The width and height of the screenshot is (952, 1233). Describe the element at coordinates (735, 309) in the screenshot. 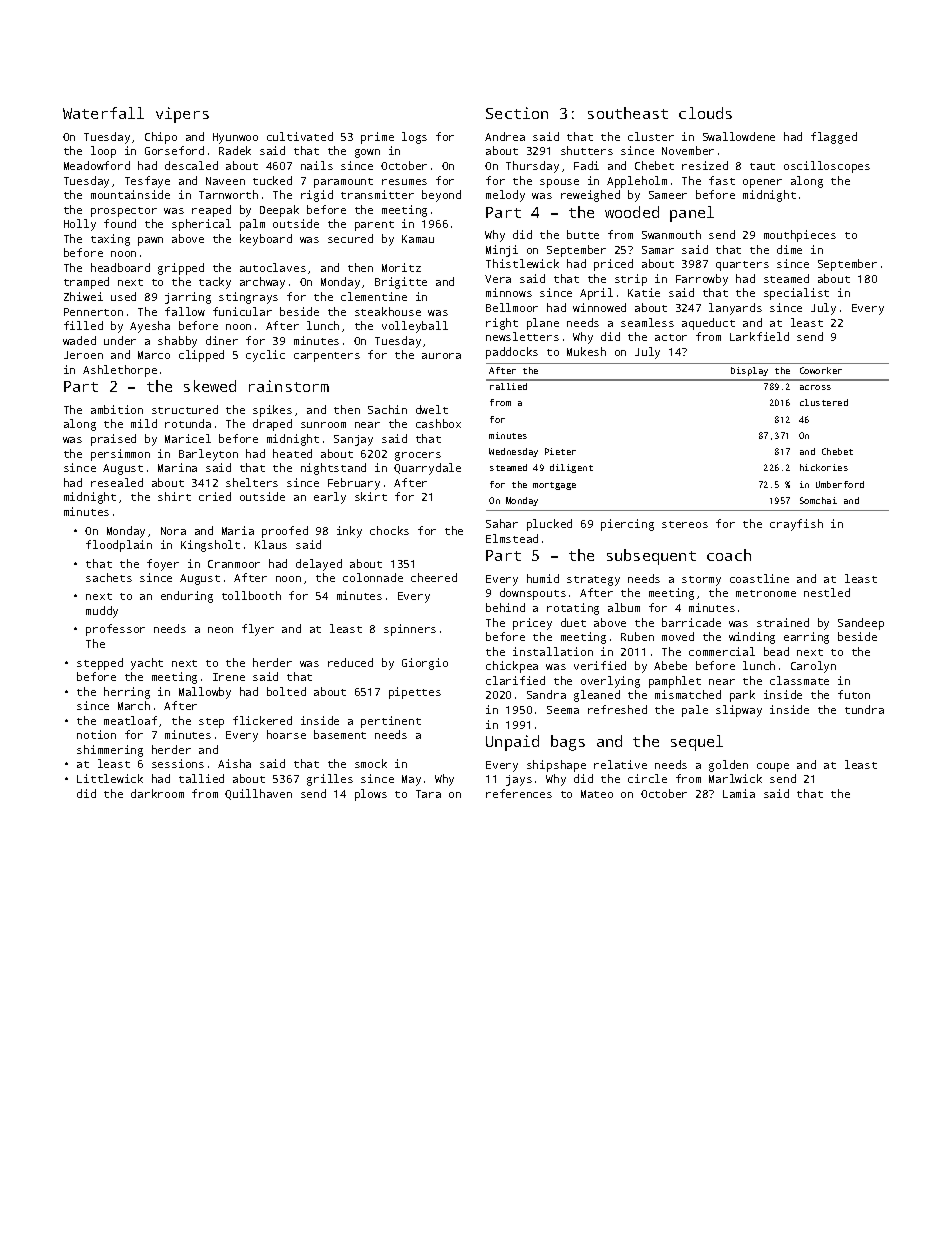

I see `lanyards` at that location.
